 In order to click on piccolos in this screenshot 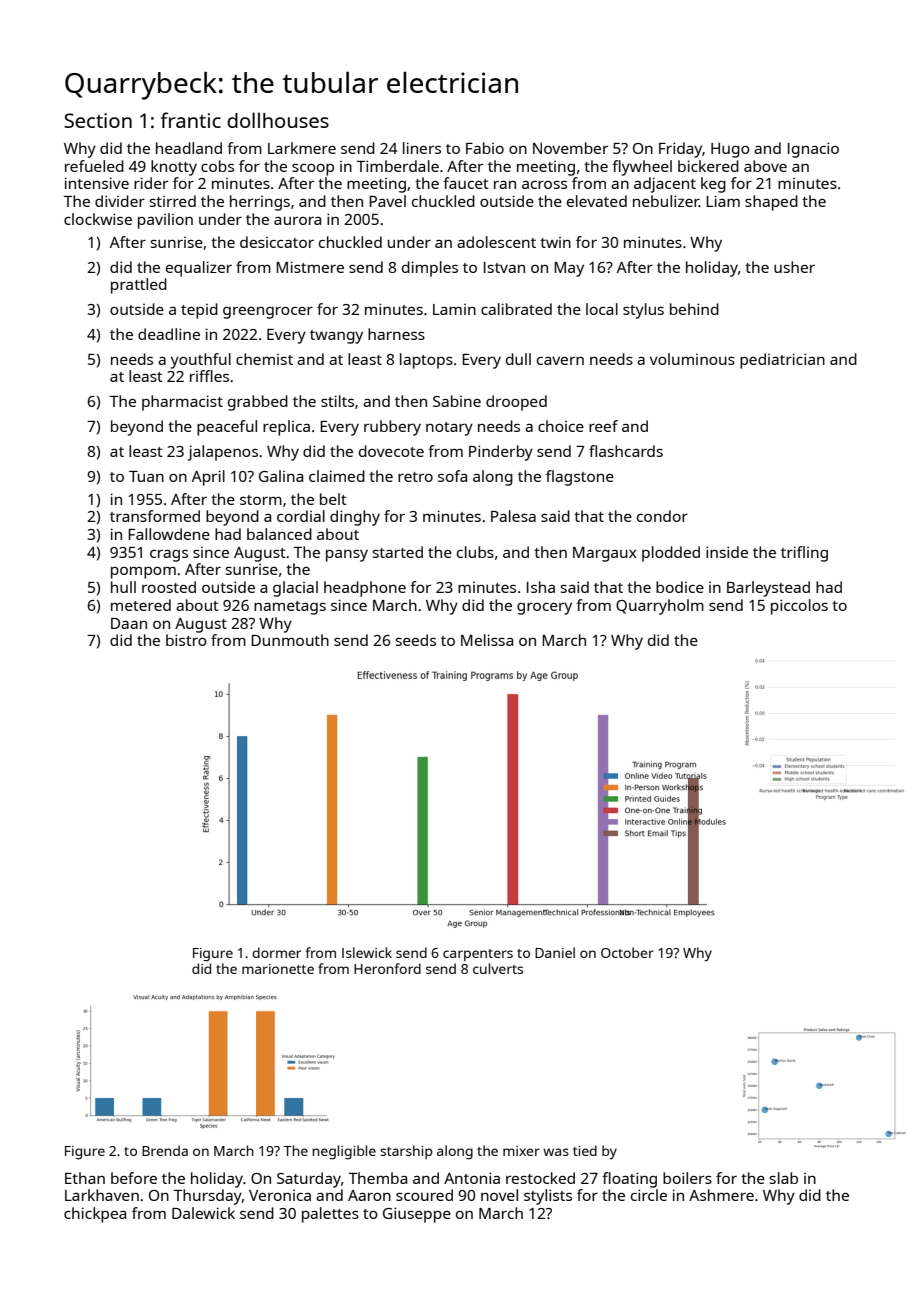, I will do `click(799, 607)`.
